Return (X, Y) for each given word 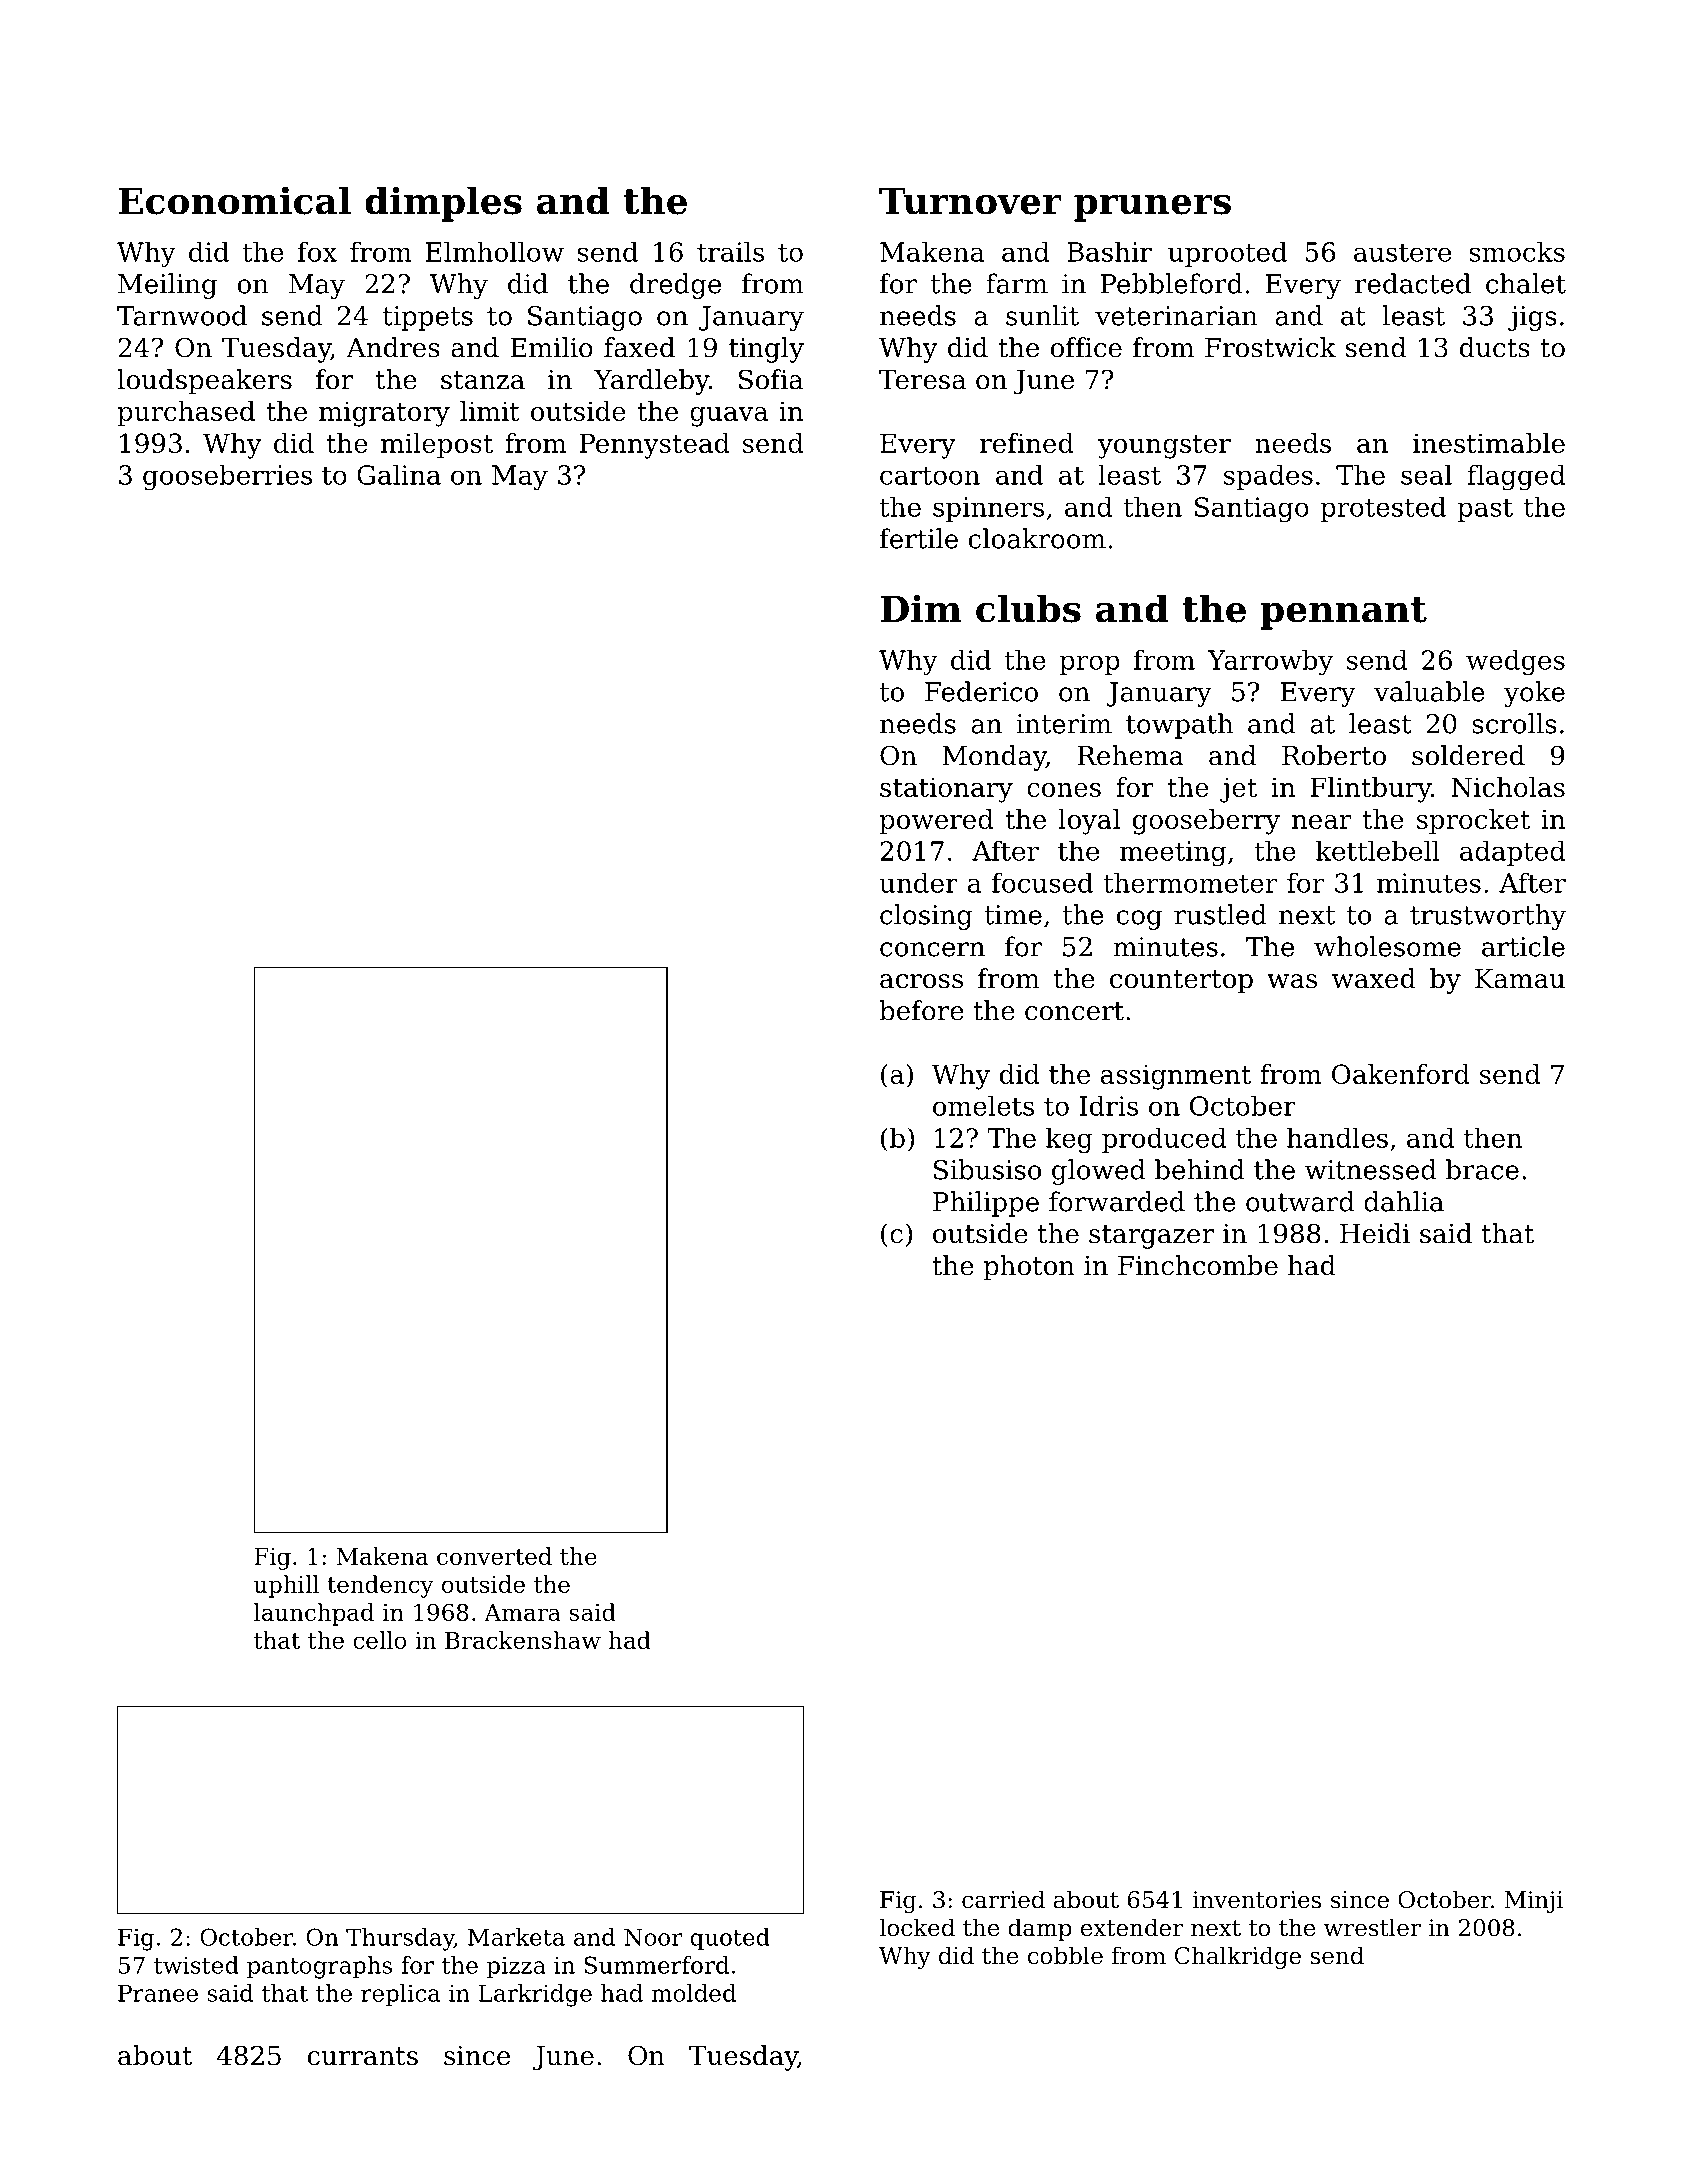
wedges (1515, 662)
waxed (1374, 978)
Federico (981, 691)
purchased (186, 413)
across (921, 981)
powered (936, 821)
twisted (196, 1965)
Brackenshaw (523, 1640)
